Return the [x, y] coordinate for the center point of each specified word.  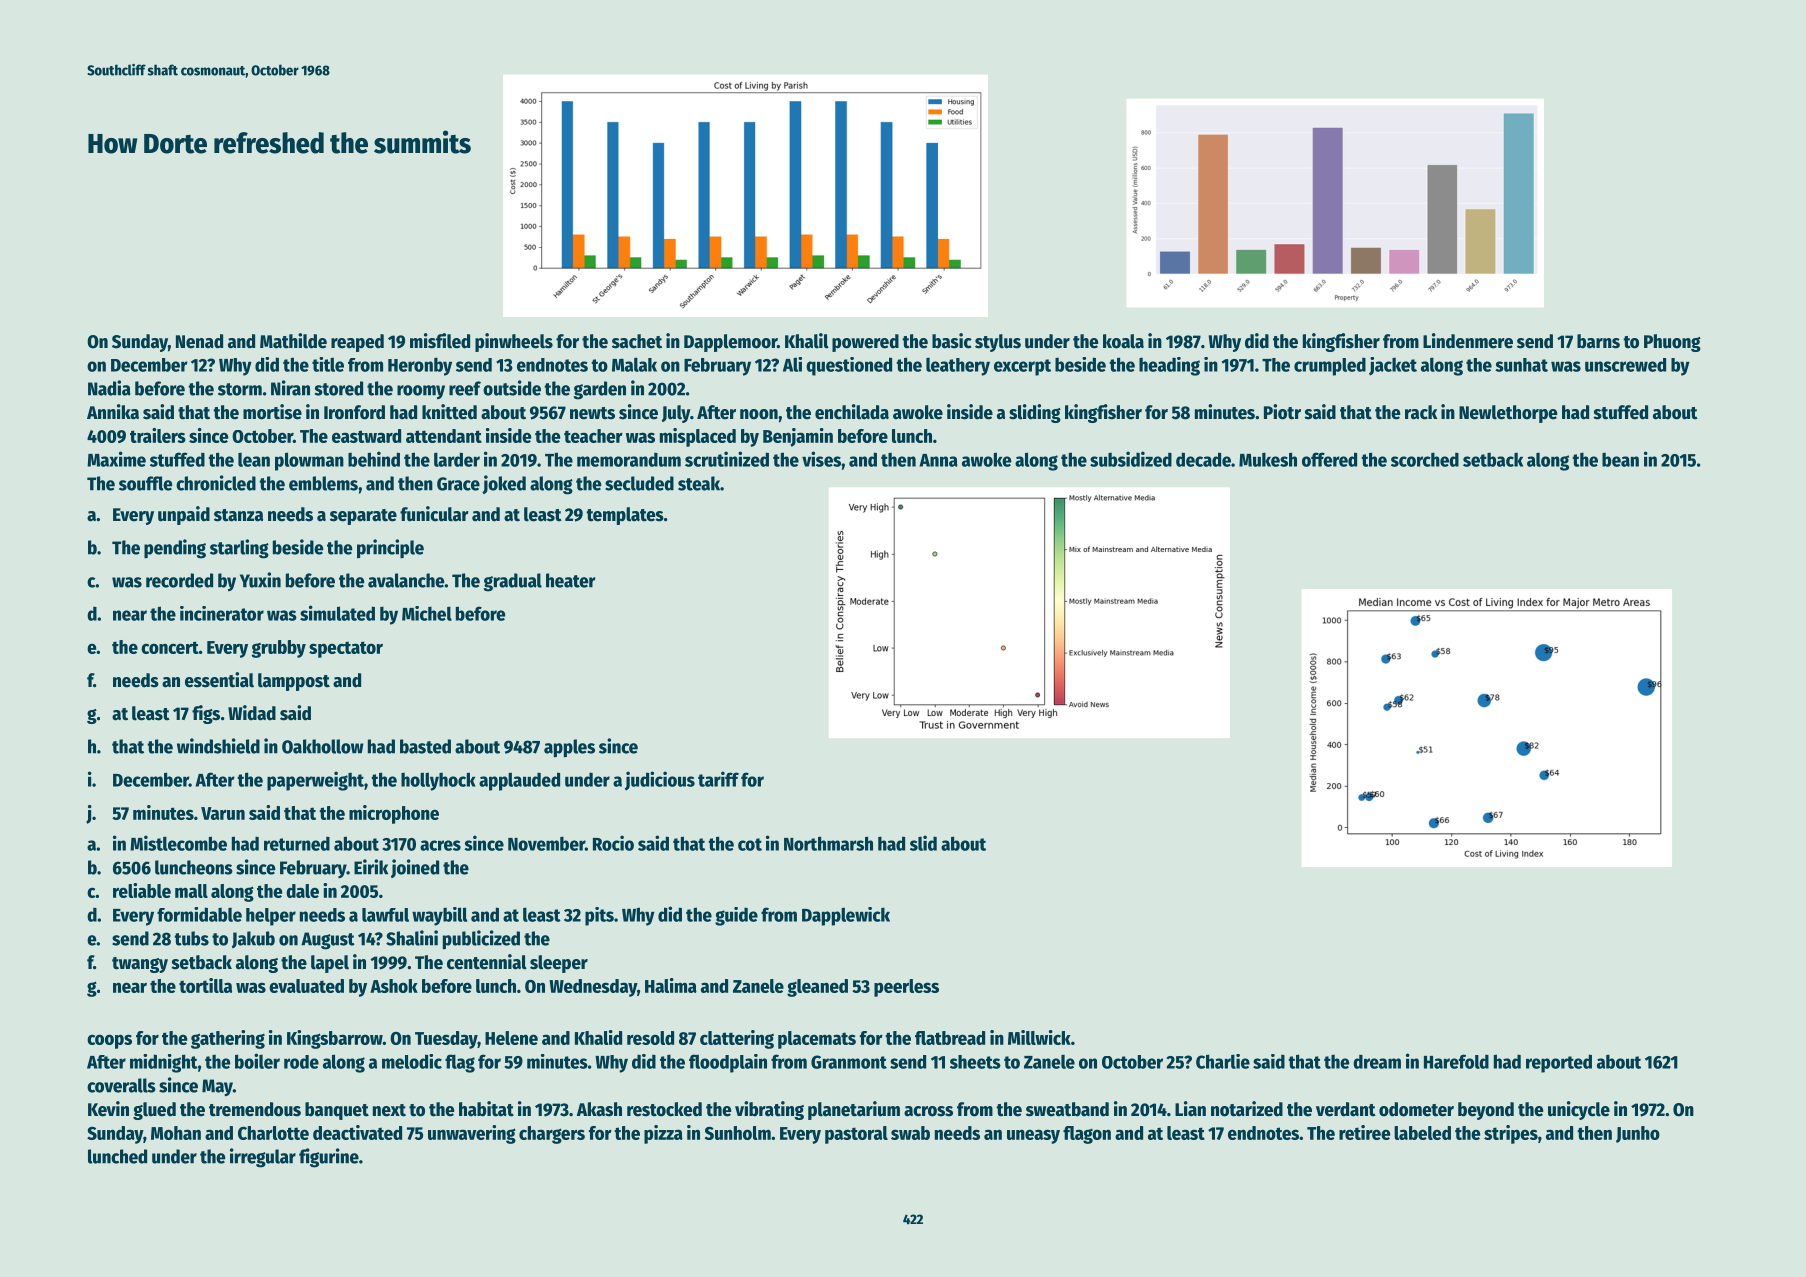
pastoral [856, 1135]
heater [570, 580]
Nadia [109, 388]
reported [1559, 1063]
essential [219, 680]
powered [865, 343]
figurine [329, 1158]
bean [1620, 460]
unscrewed [1625, 365]
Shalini [412, 938]
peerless [906, 988]
